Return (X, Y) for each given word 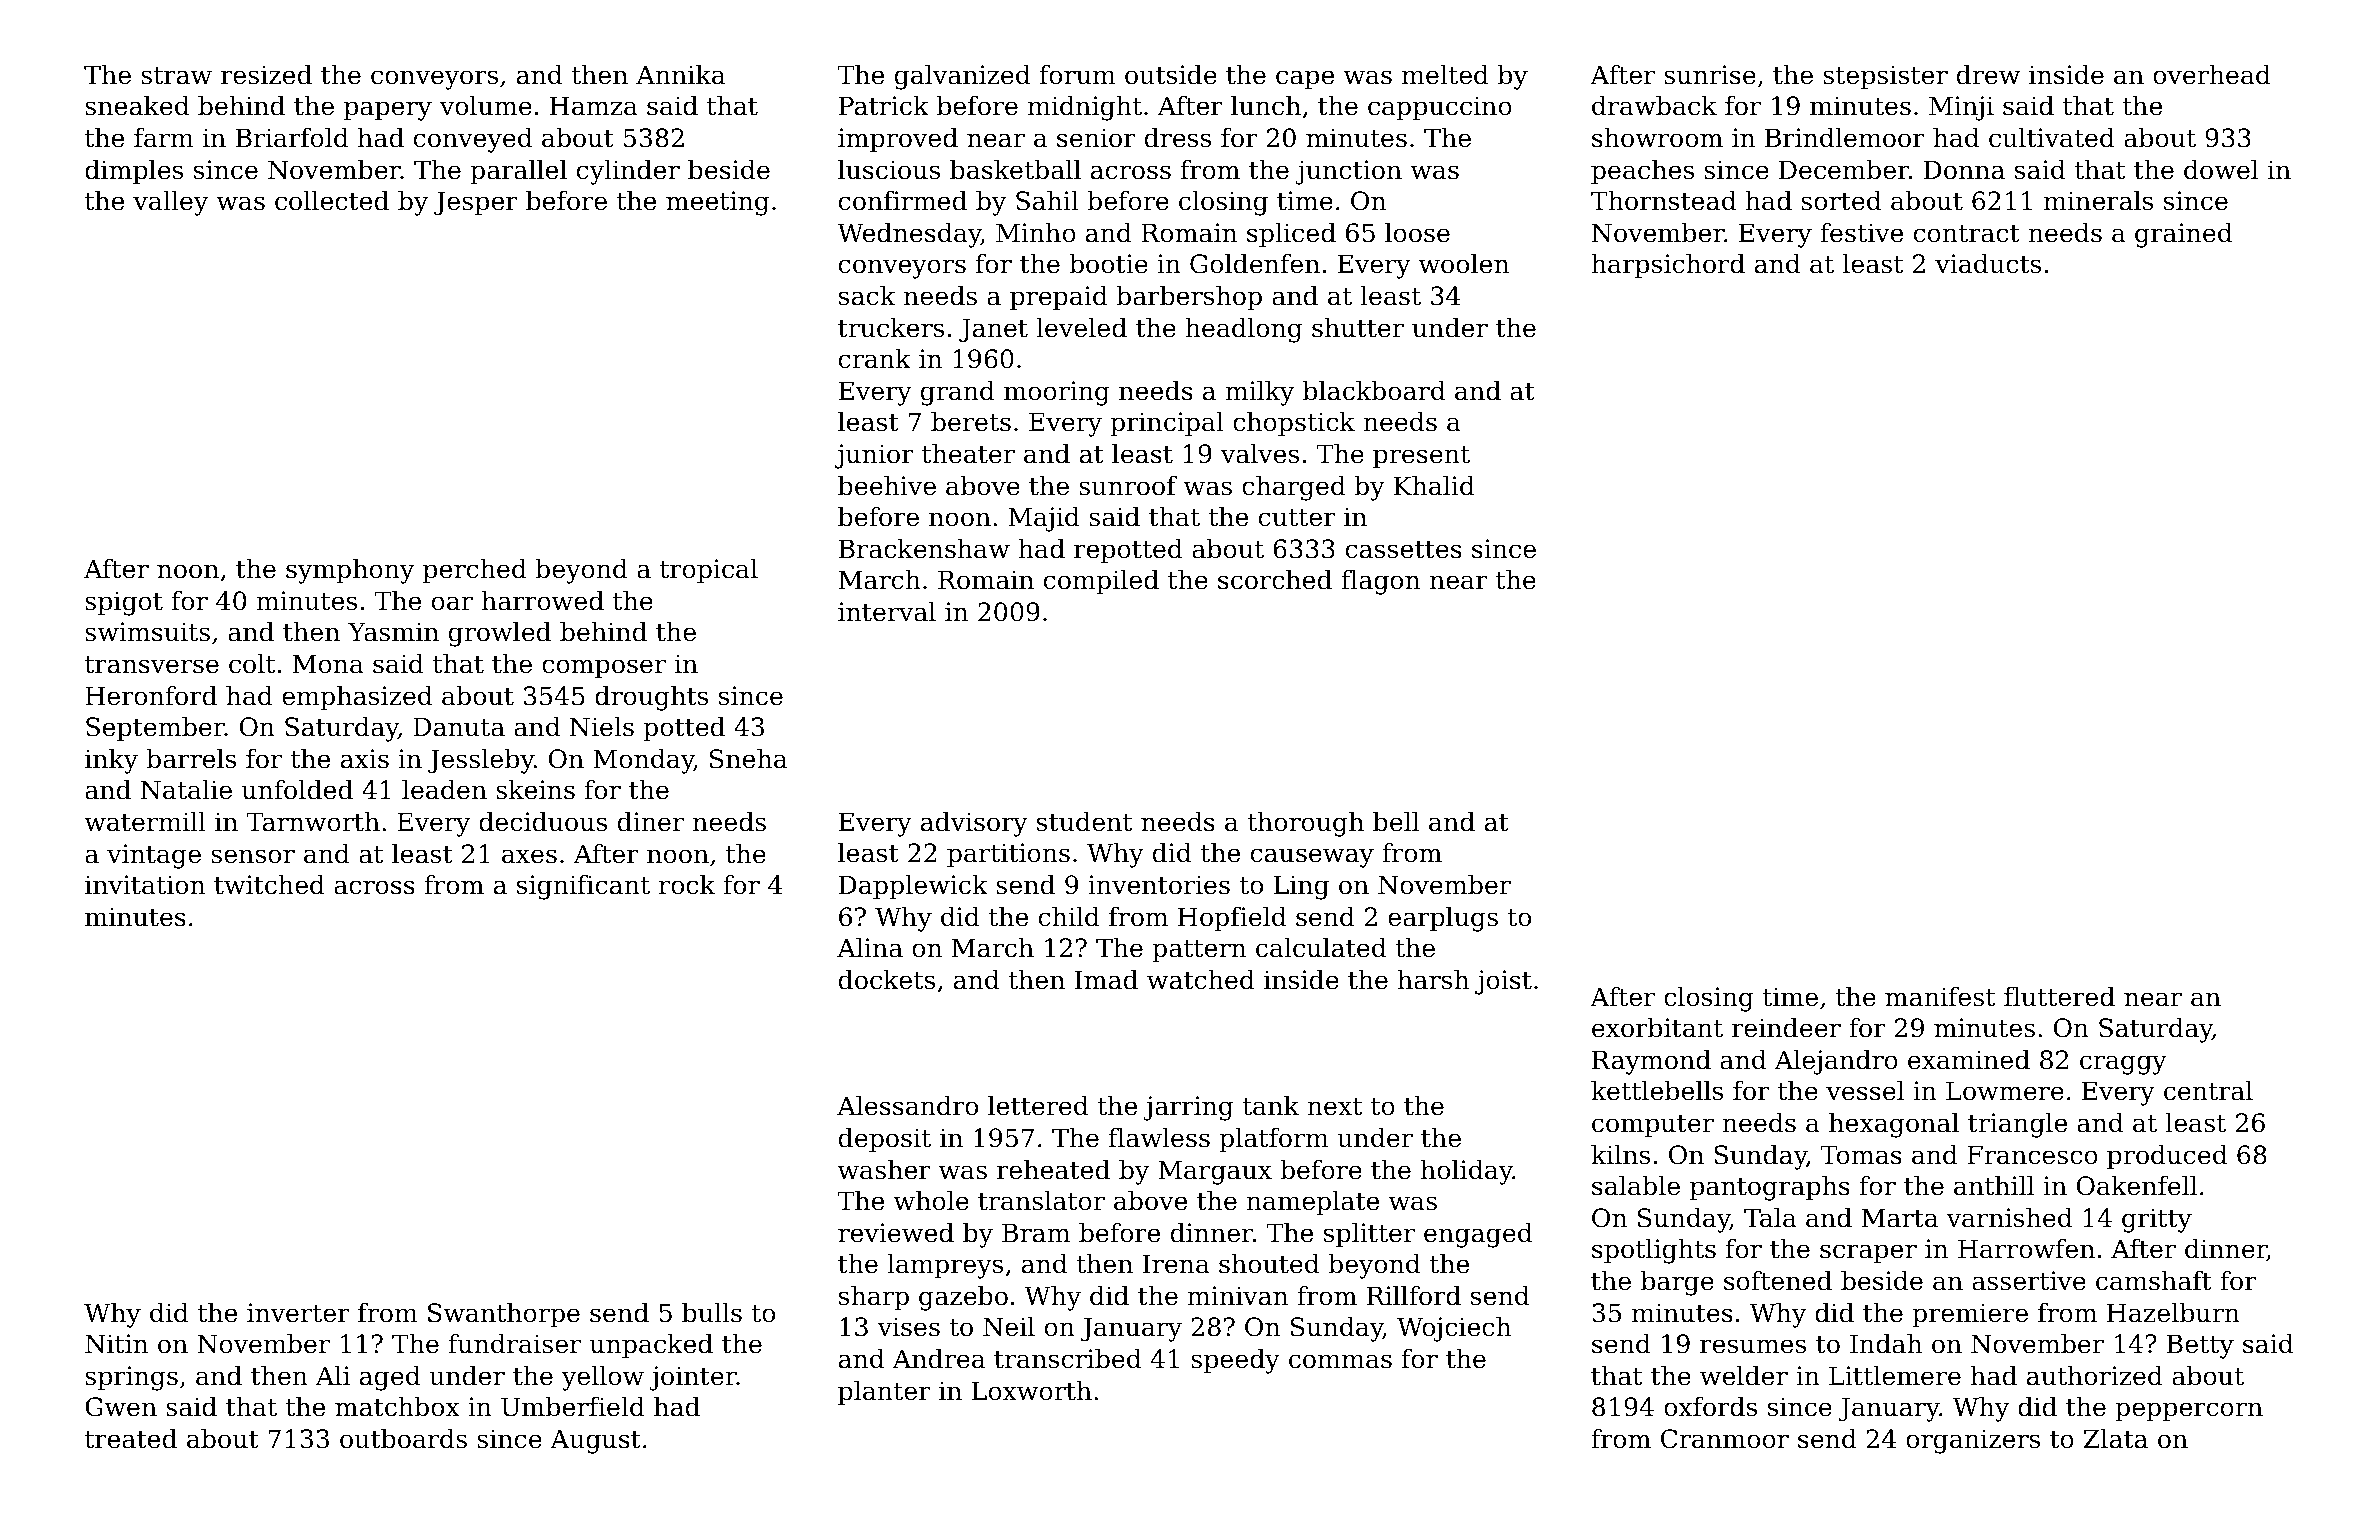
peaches (1642, 172)
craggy (2123, 1065)
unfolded (297, 790)
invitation (145, 885)
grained (2183, 235)
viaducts (1988, 264)
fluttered (2059, 997)
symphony (350, 571)
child (1069, 917)
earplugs (1443, 919)
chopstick (1294, 424)
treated (131, 1439)
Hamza (594, 106)
